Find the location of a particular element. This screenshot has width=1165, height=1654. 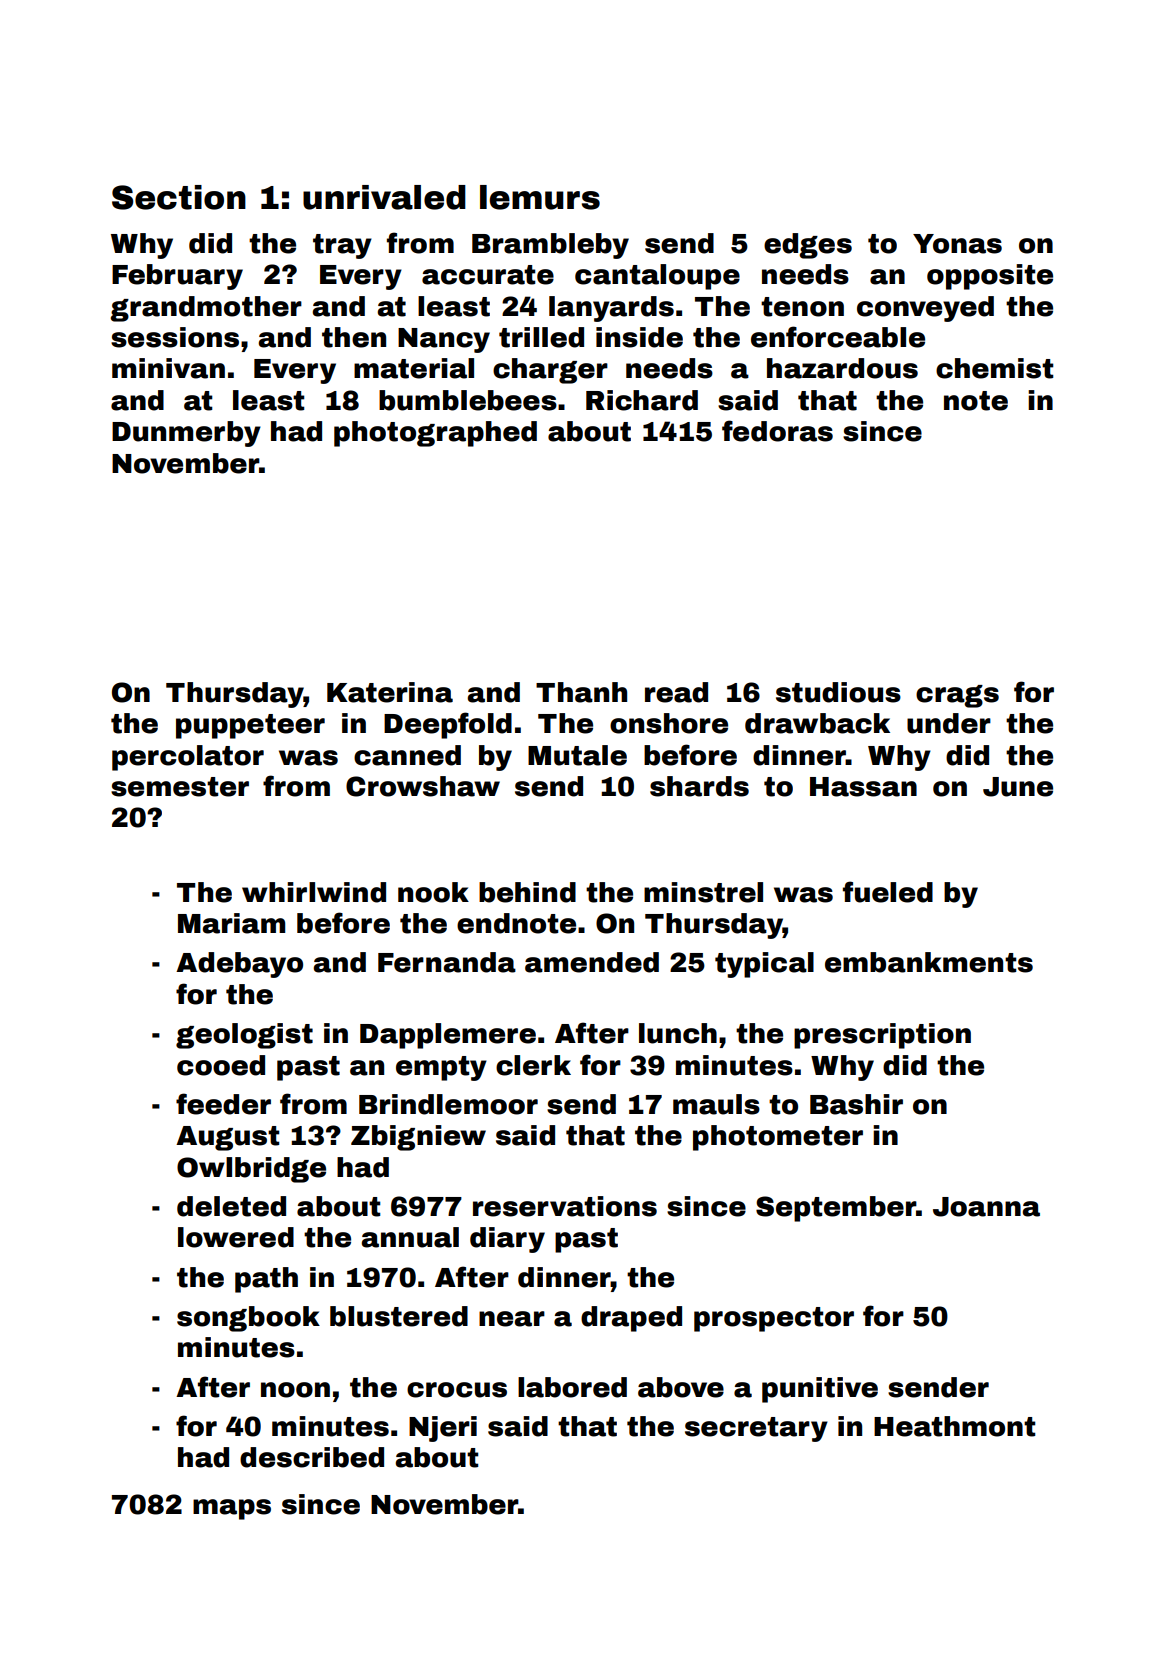

above is located at coordinates (681, 1387).
